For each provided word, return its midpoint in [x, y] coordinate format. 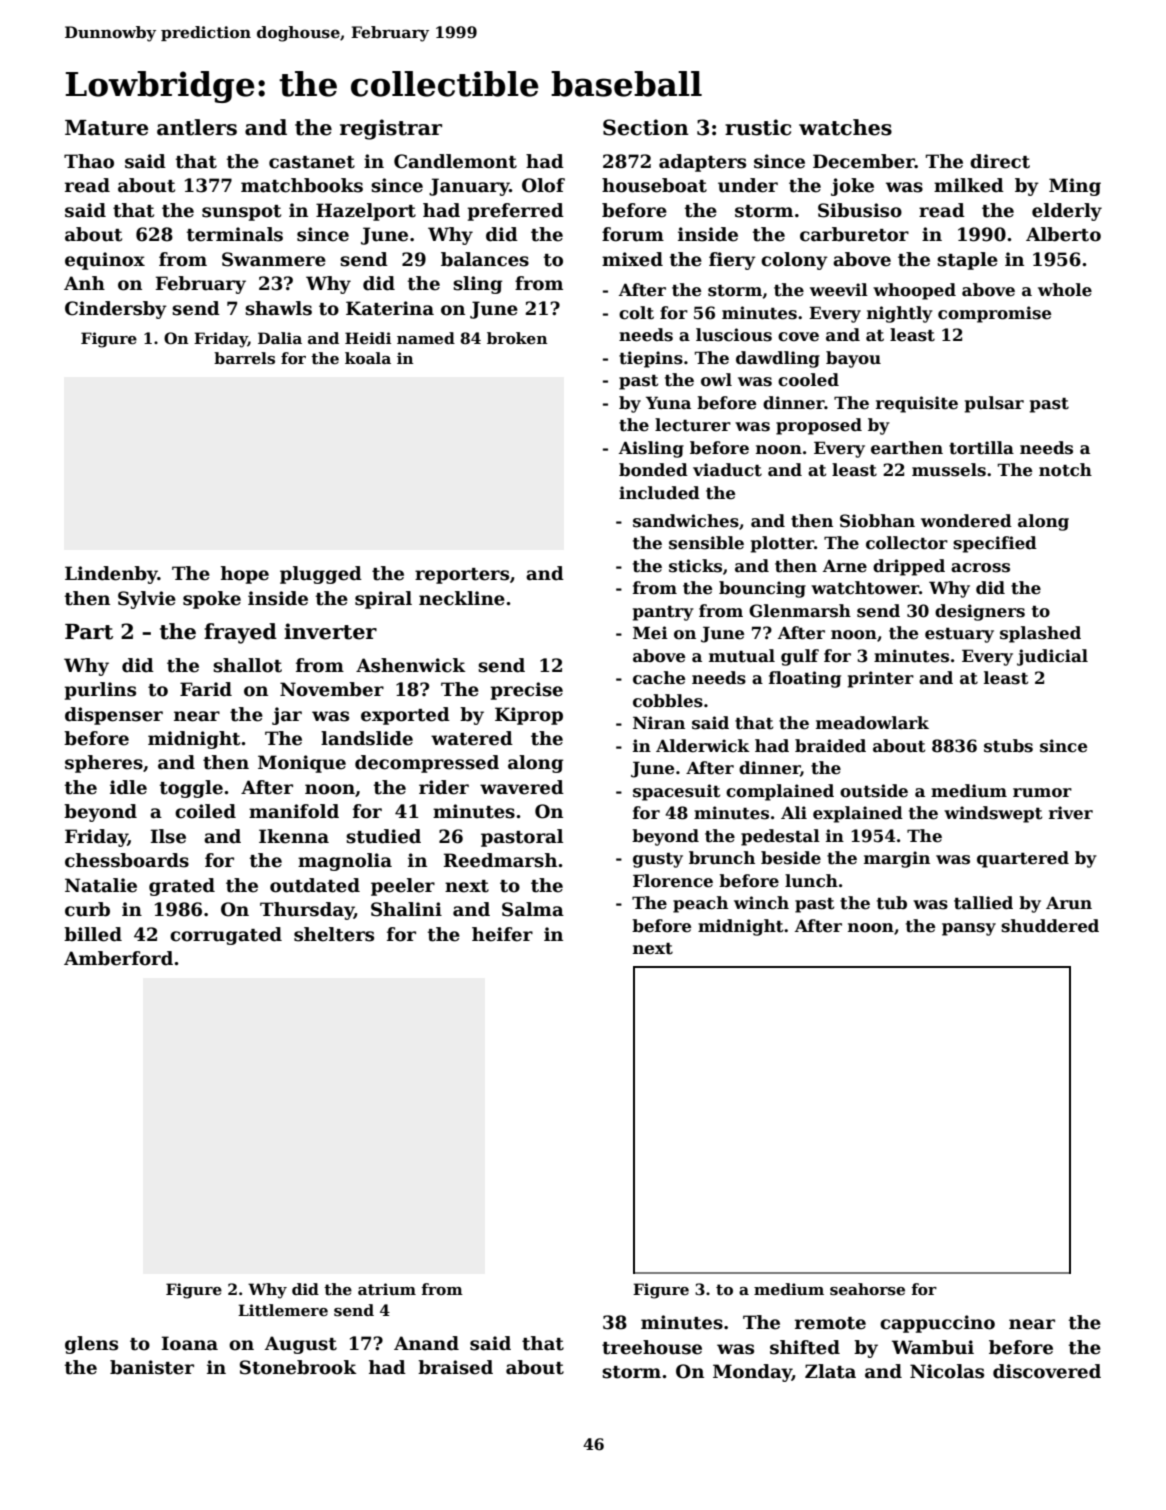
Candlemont [455, 161]
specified [995, 544]
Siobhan [877, 521]
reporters [462, 576]
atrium [387, 1289]
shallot [247, 665]
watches [845, 127]
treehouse [652, 1347]
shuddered [1050, 926]
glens [91, 1345]
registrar [391, 129]
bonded [653, 470]
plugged [321, 575]
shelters [334, 934]
